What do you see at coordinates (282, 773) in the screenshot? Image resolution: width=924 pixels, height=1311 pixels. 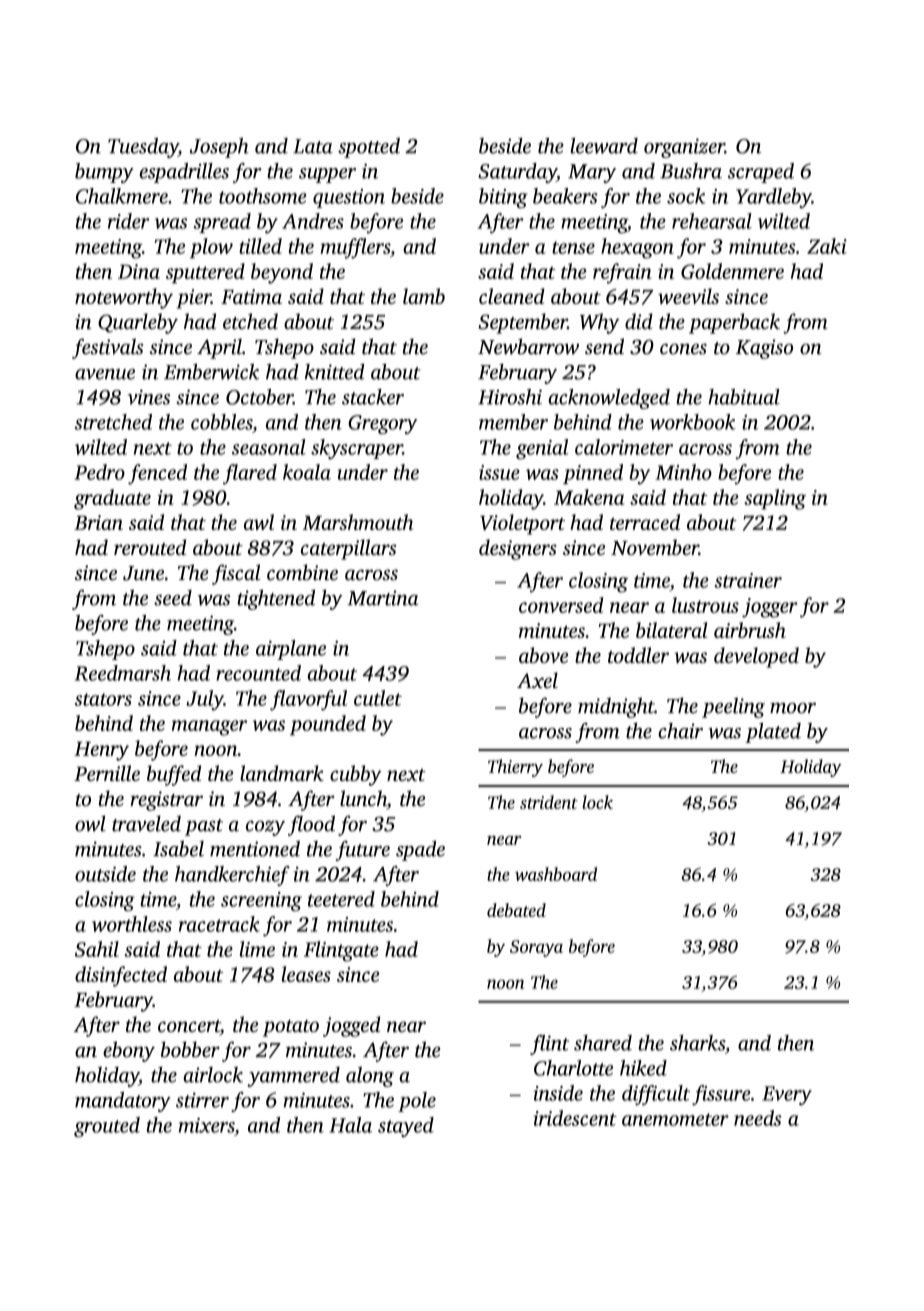 I see `landmark` at bounding box center [282, 773].
